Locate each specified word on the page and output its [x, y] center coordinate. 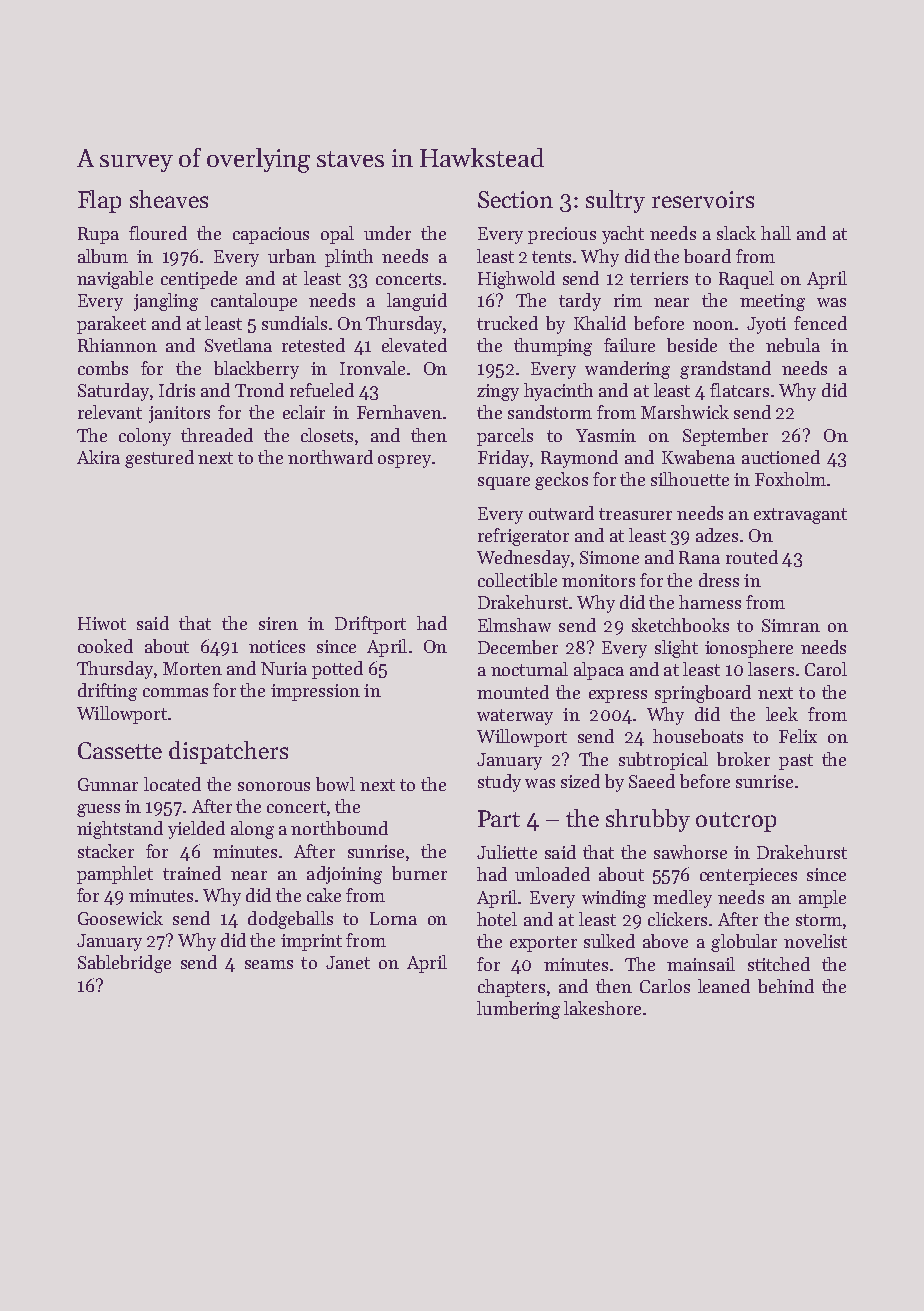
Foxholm [790, 479]
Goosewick [120, 918]
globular [744, 943]
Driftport [370, 625]
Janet [348, 962]
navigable [115, 280]
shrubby [648, 820]
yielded [196, 830]
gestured [159, 459]
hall [776, 233]
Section [515, 199]
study [499, 783]
